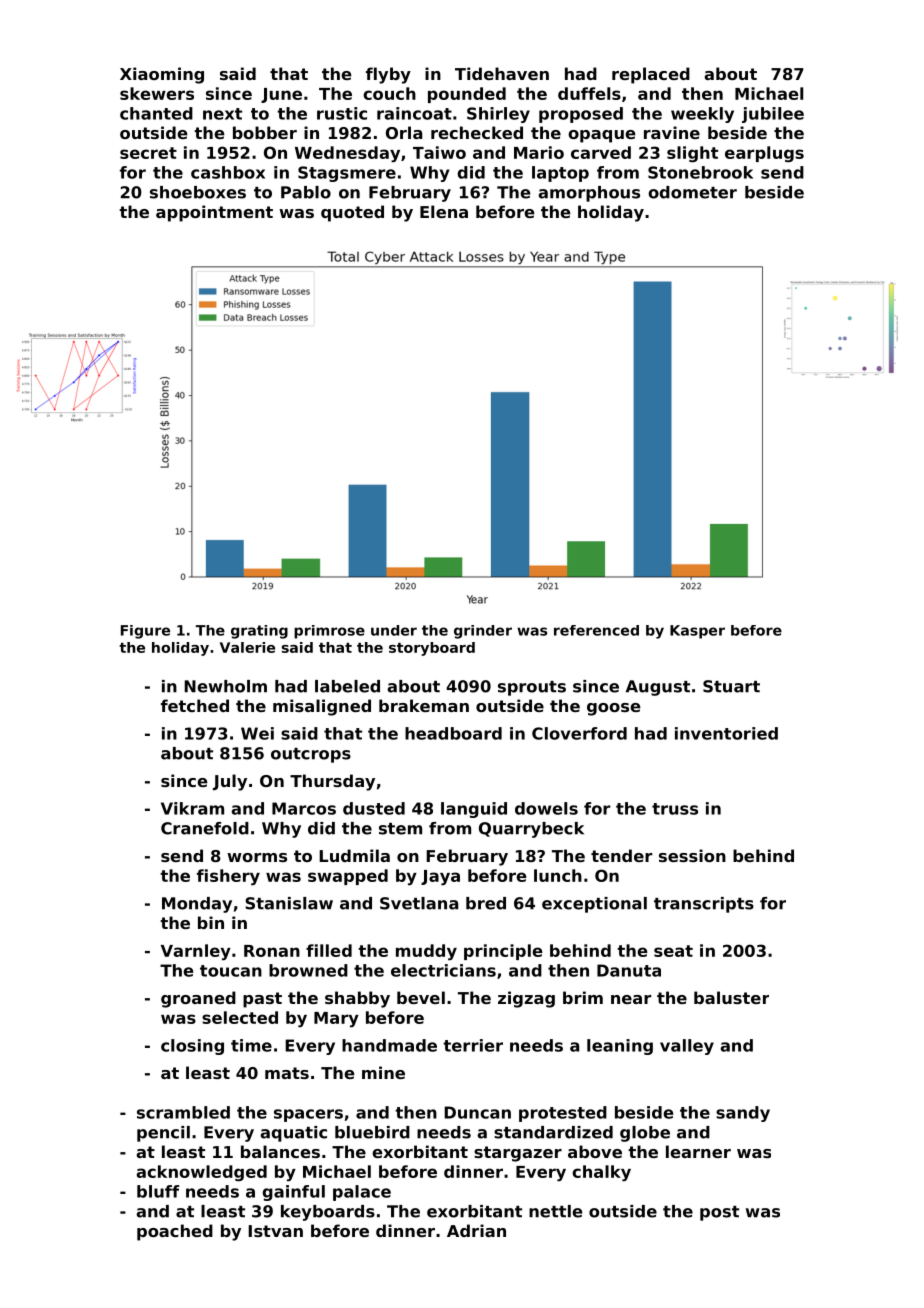  What do you see at coordinates (374, 808) in the screenshot?
I see `dusted` at bounding box center [374, 808].
